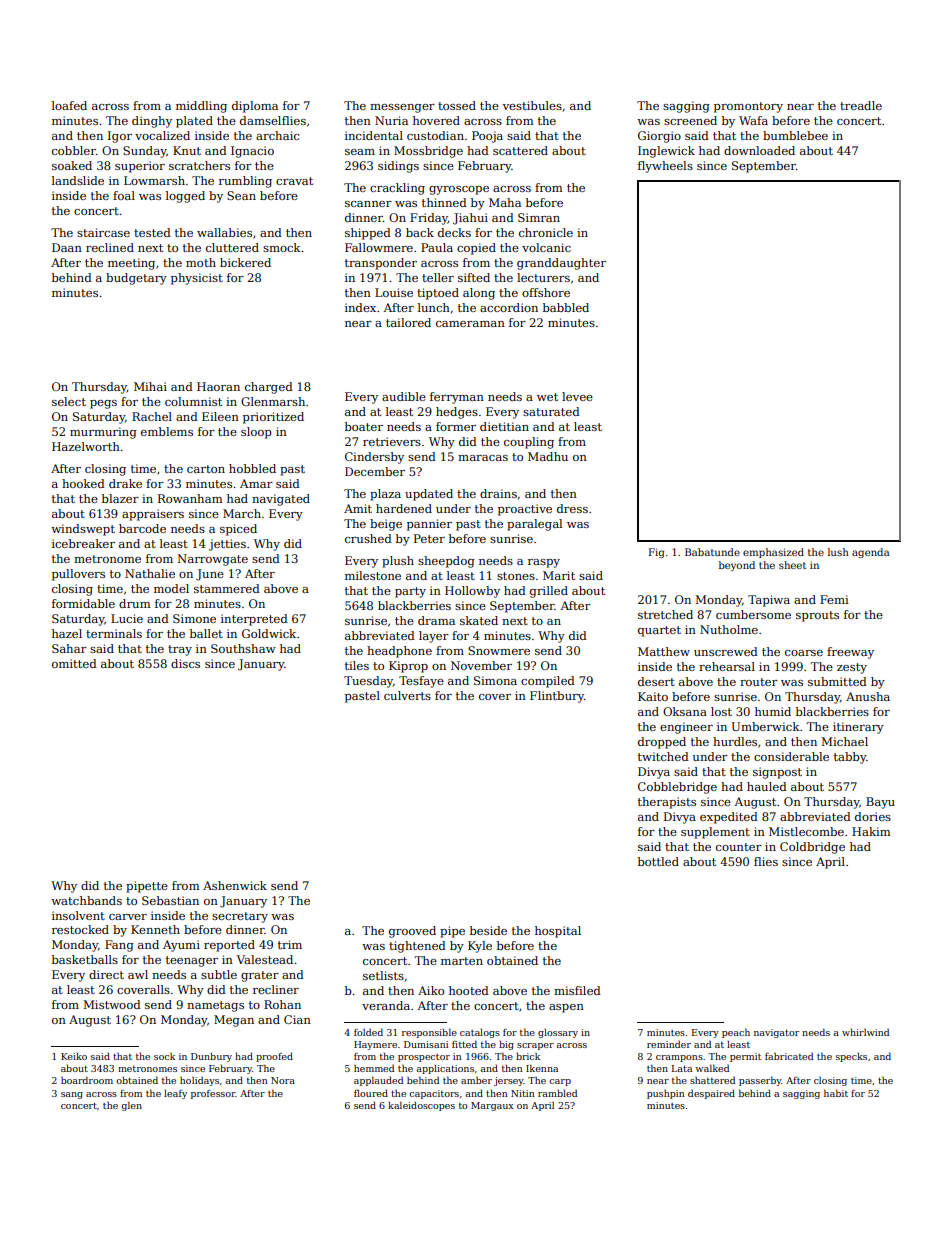 The height and width of the image is (1233, 952). Describe the element at coordinates (548, 682) in the image. I see `compiled` at that location.
